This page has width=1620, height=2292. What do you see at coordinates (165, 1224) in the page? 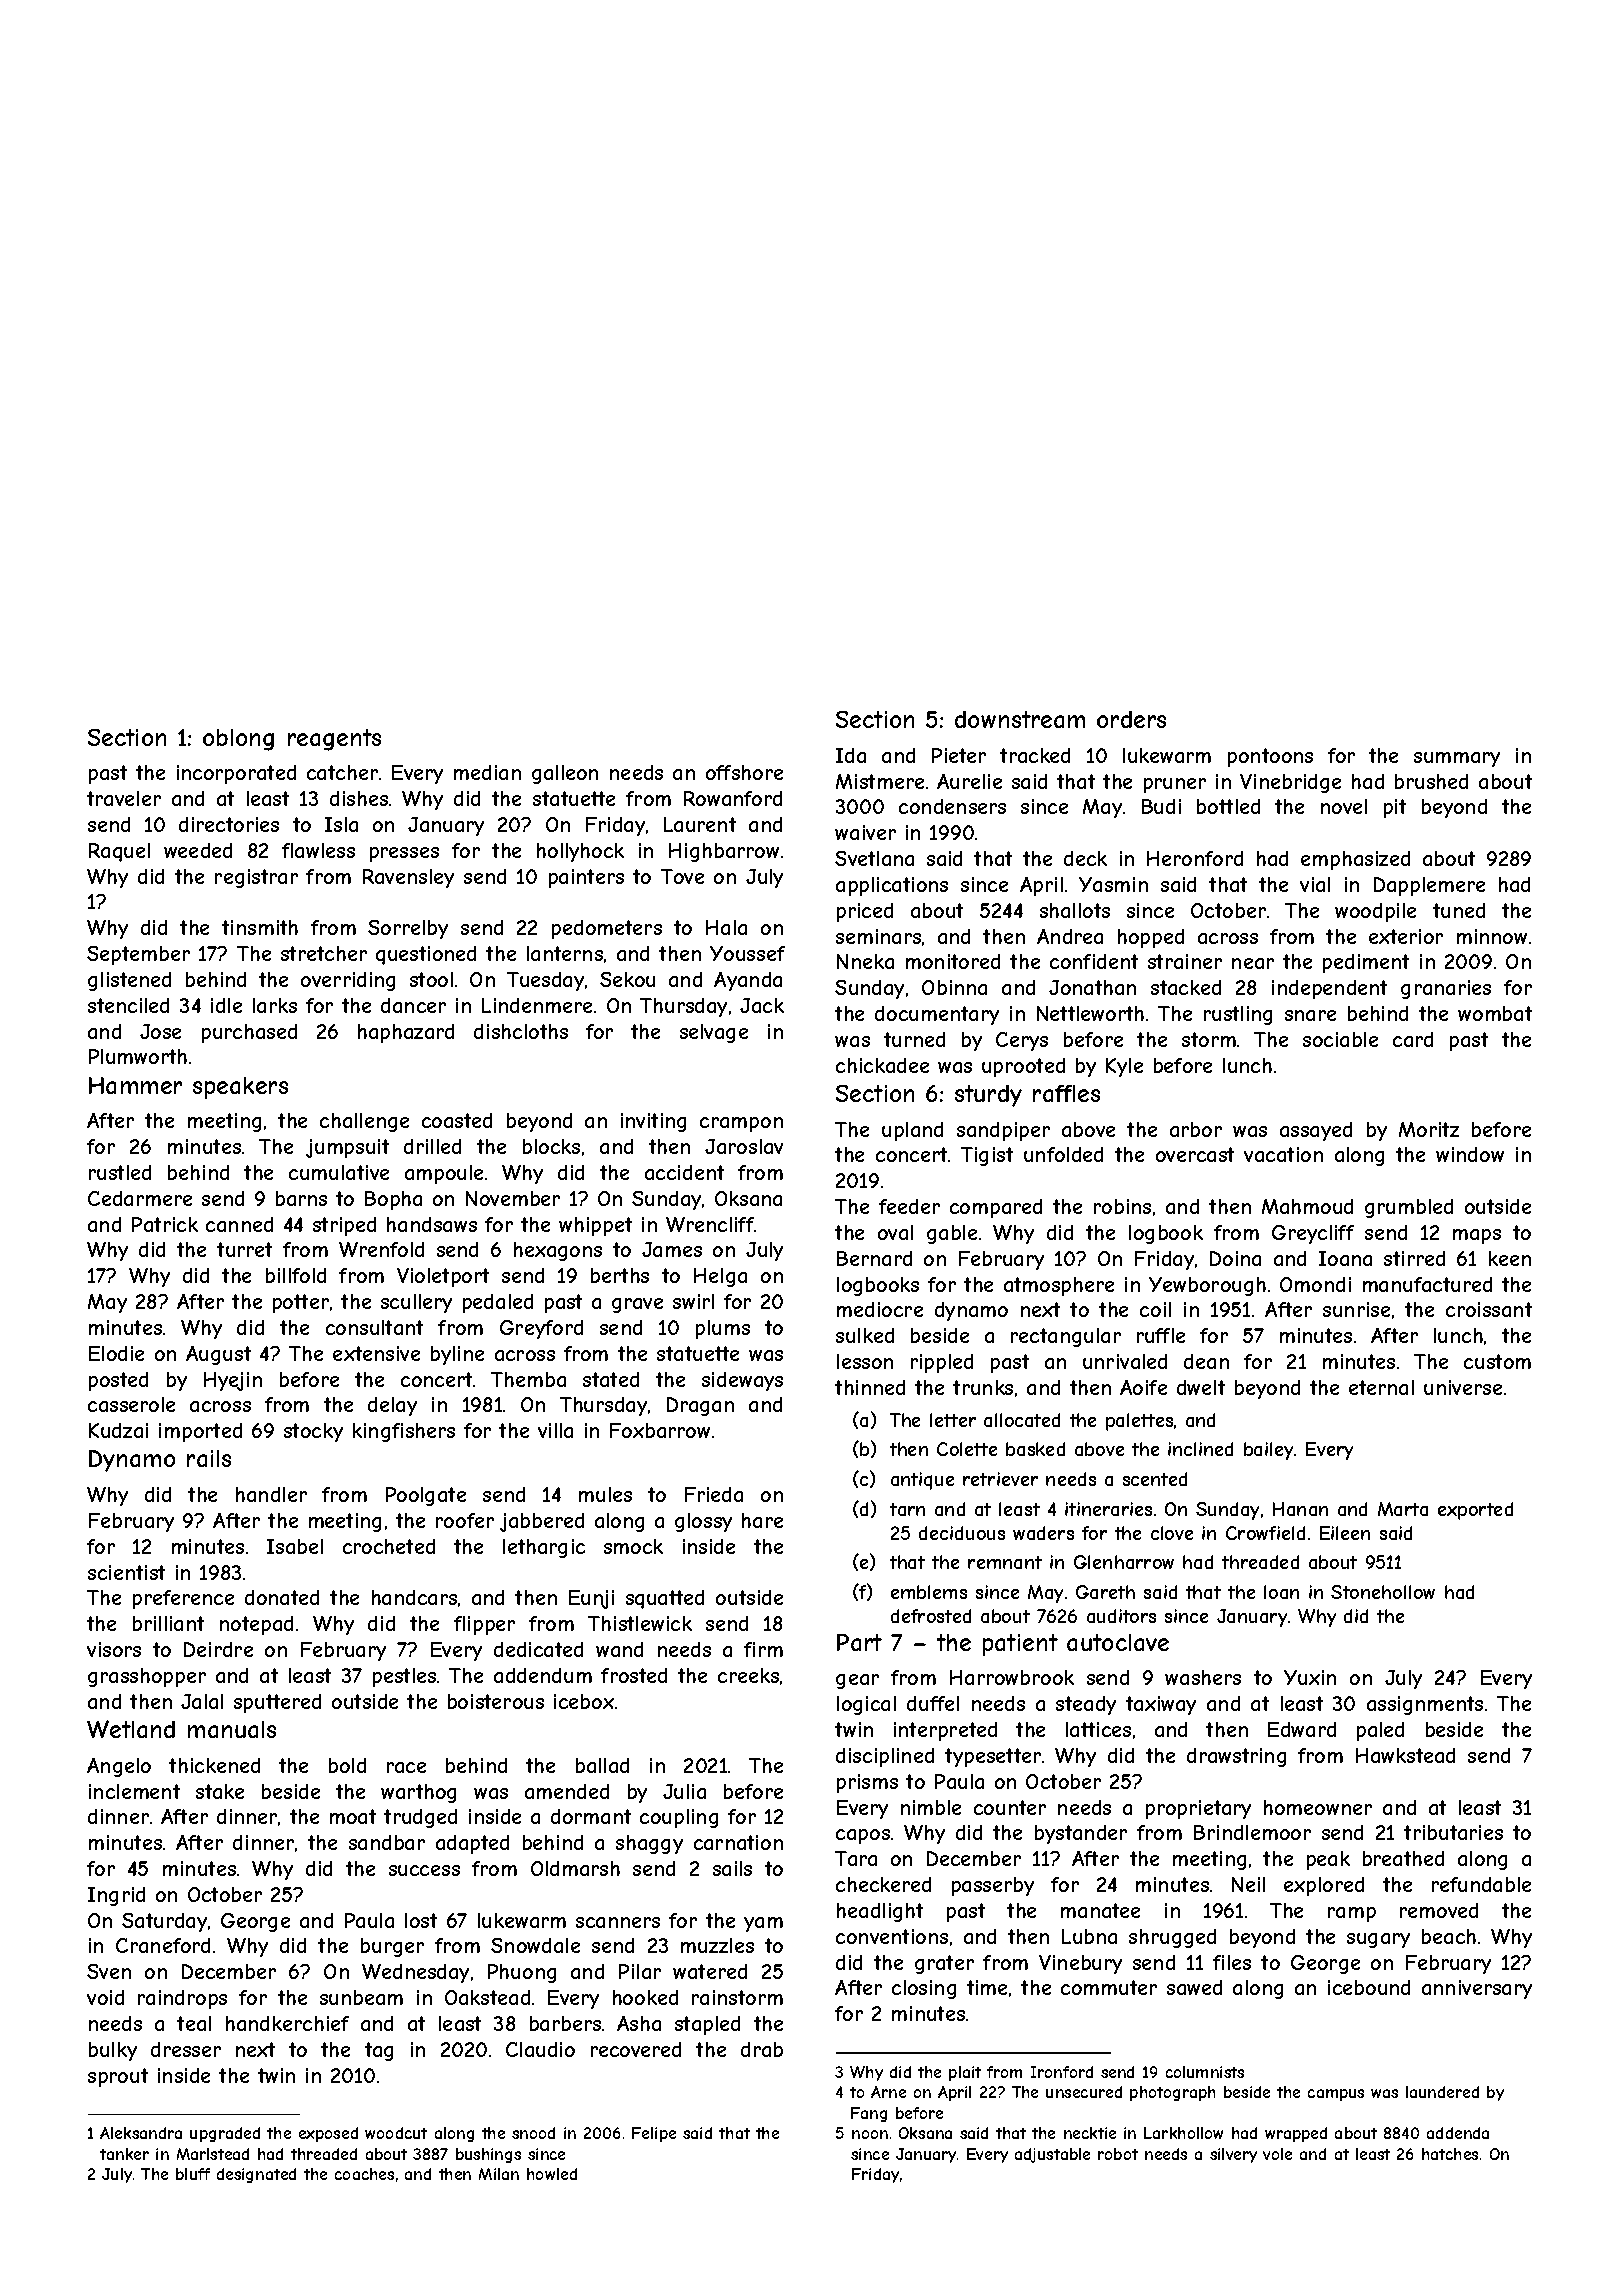
I see `Patrick` at bounding box center [165, 1224].
